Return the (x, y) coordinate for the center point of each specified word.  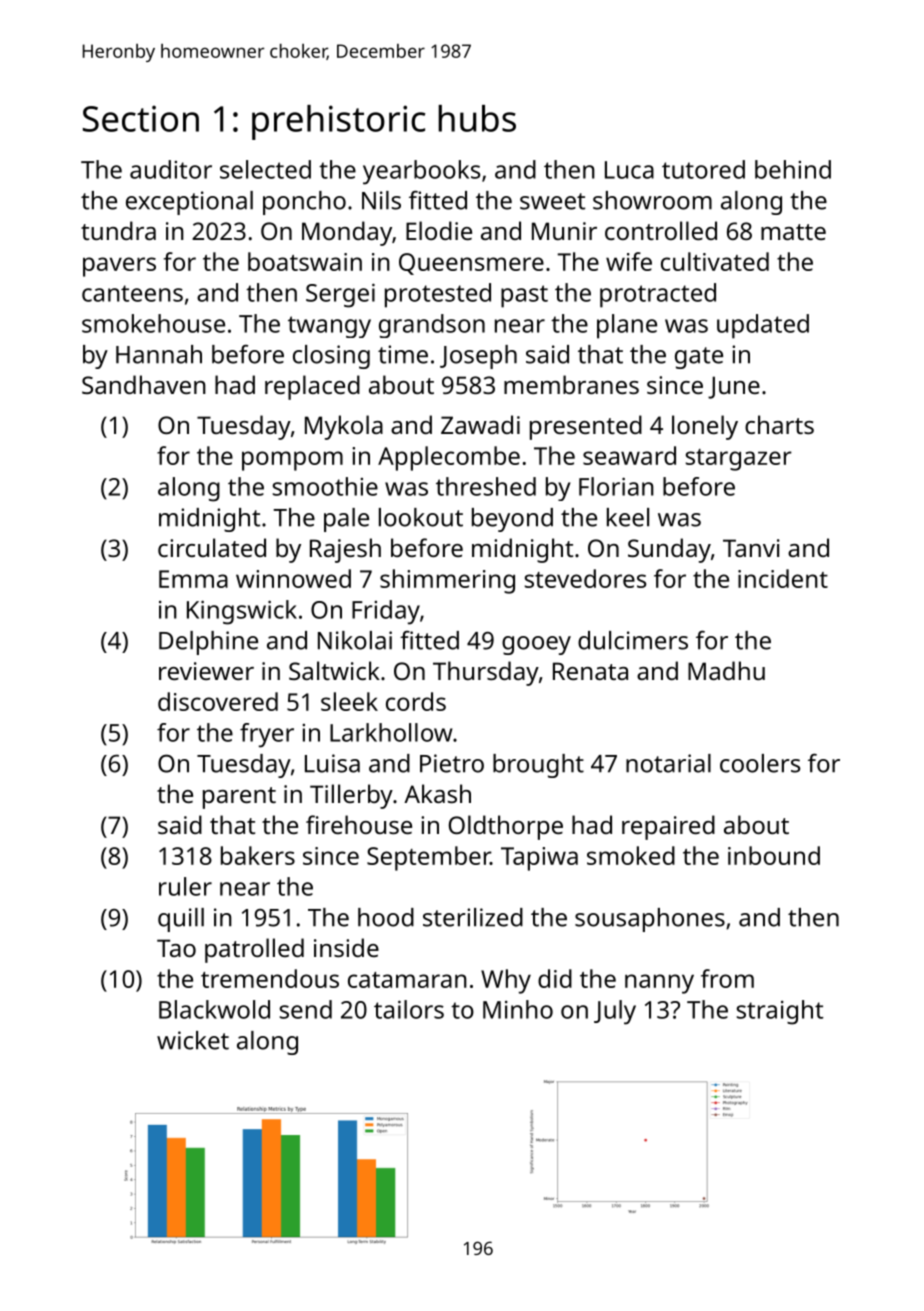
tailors (409, 1009)
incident (783, 578)
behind (793, 169)
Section (141, 118)
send (306, 1009)
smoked (631, 855)
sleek (349, 701)
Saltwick (334, 670)
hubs (477, 118)
